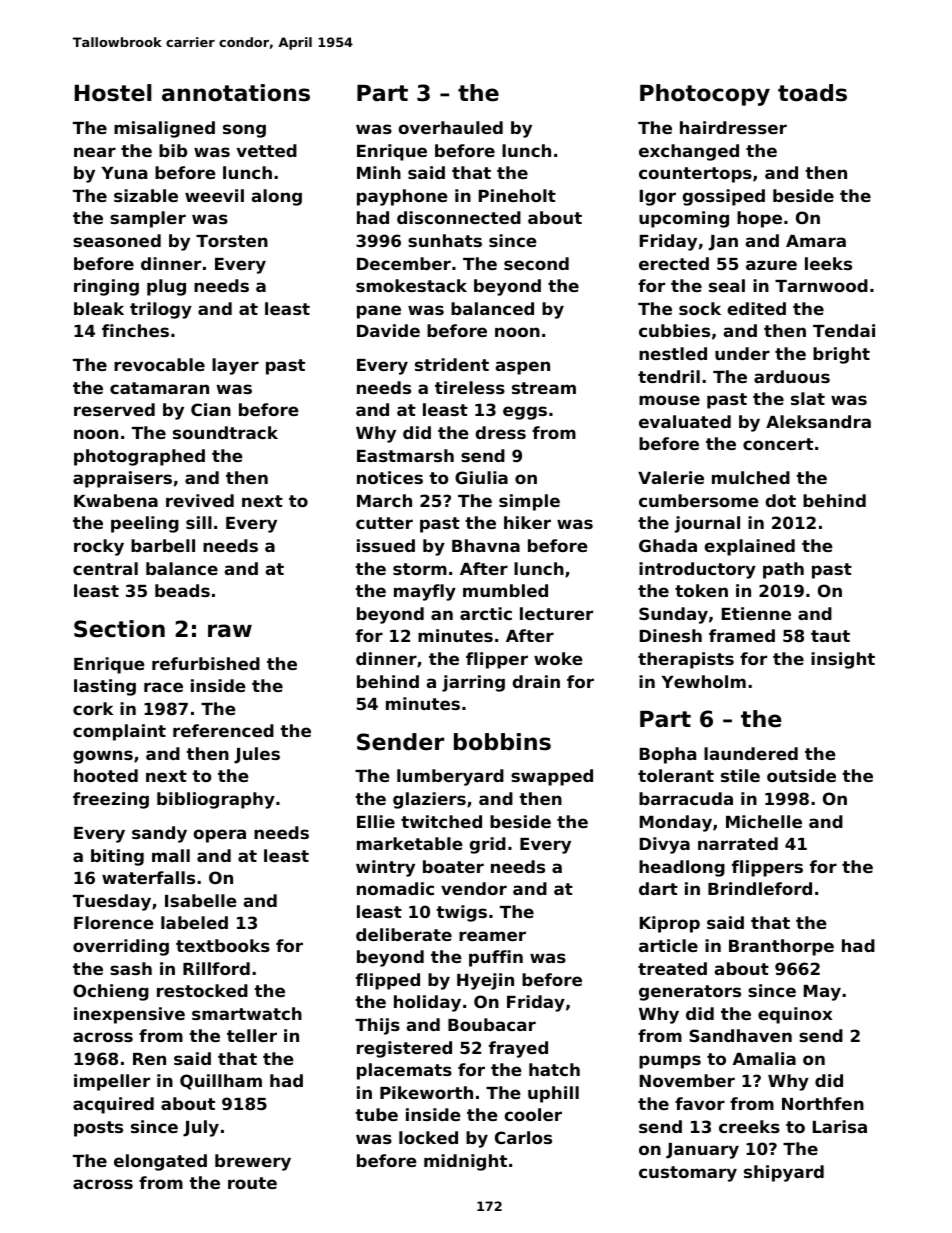 The image size is (952, 1233). I want to click on mayfly, so click(425, 592).
